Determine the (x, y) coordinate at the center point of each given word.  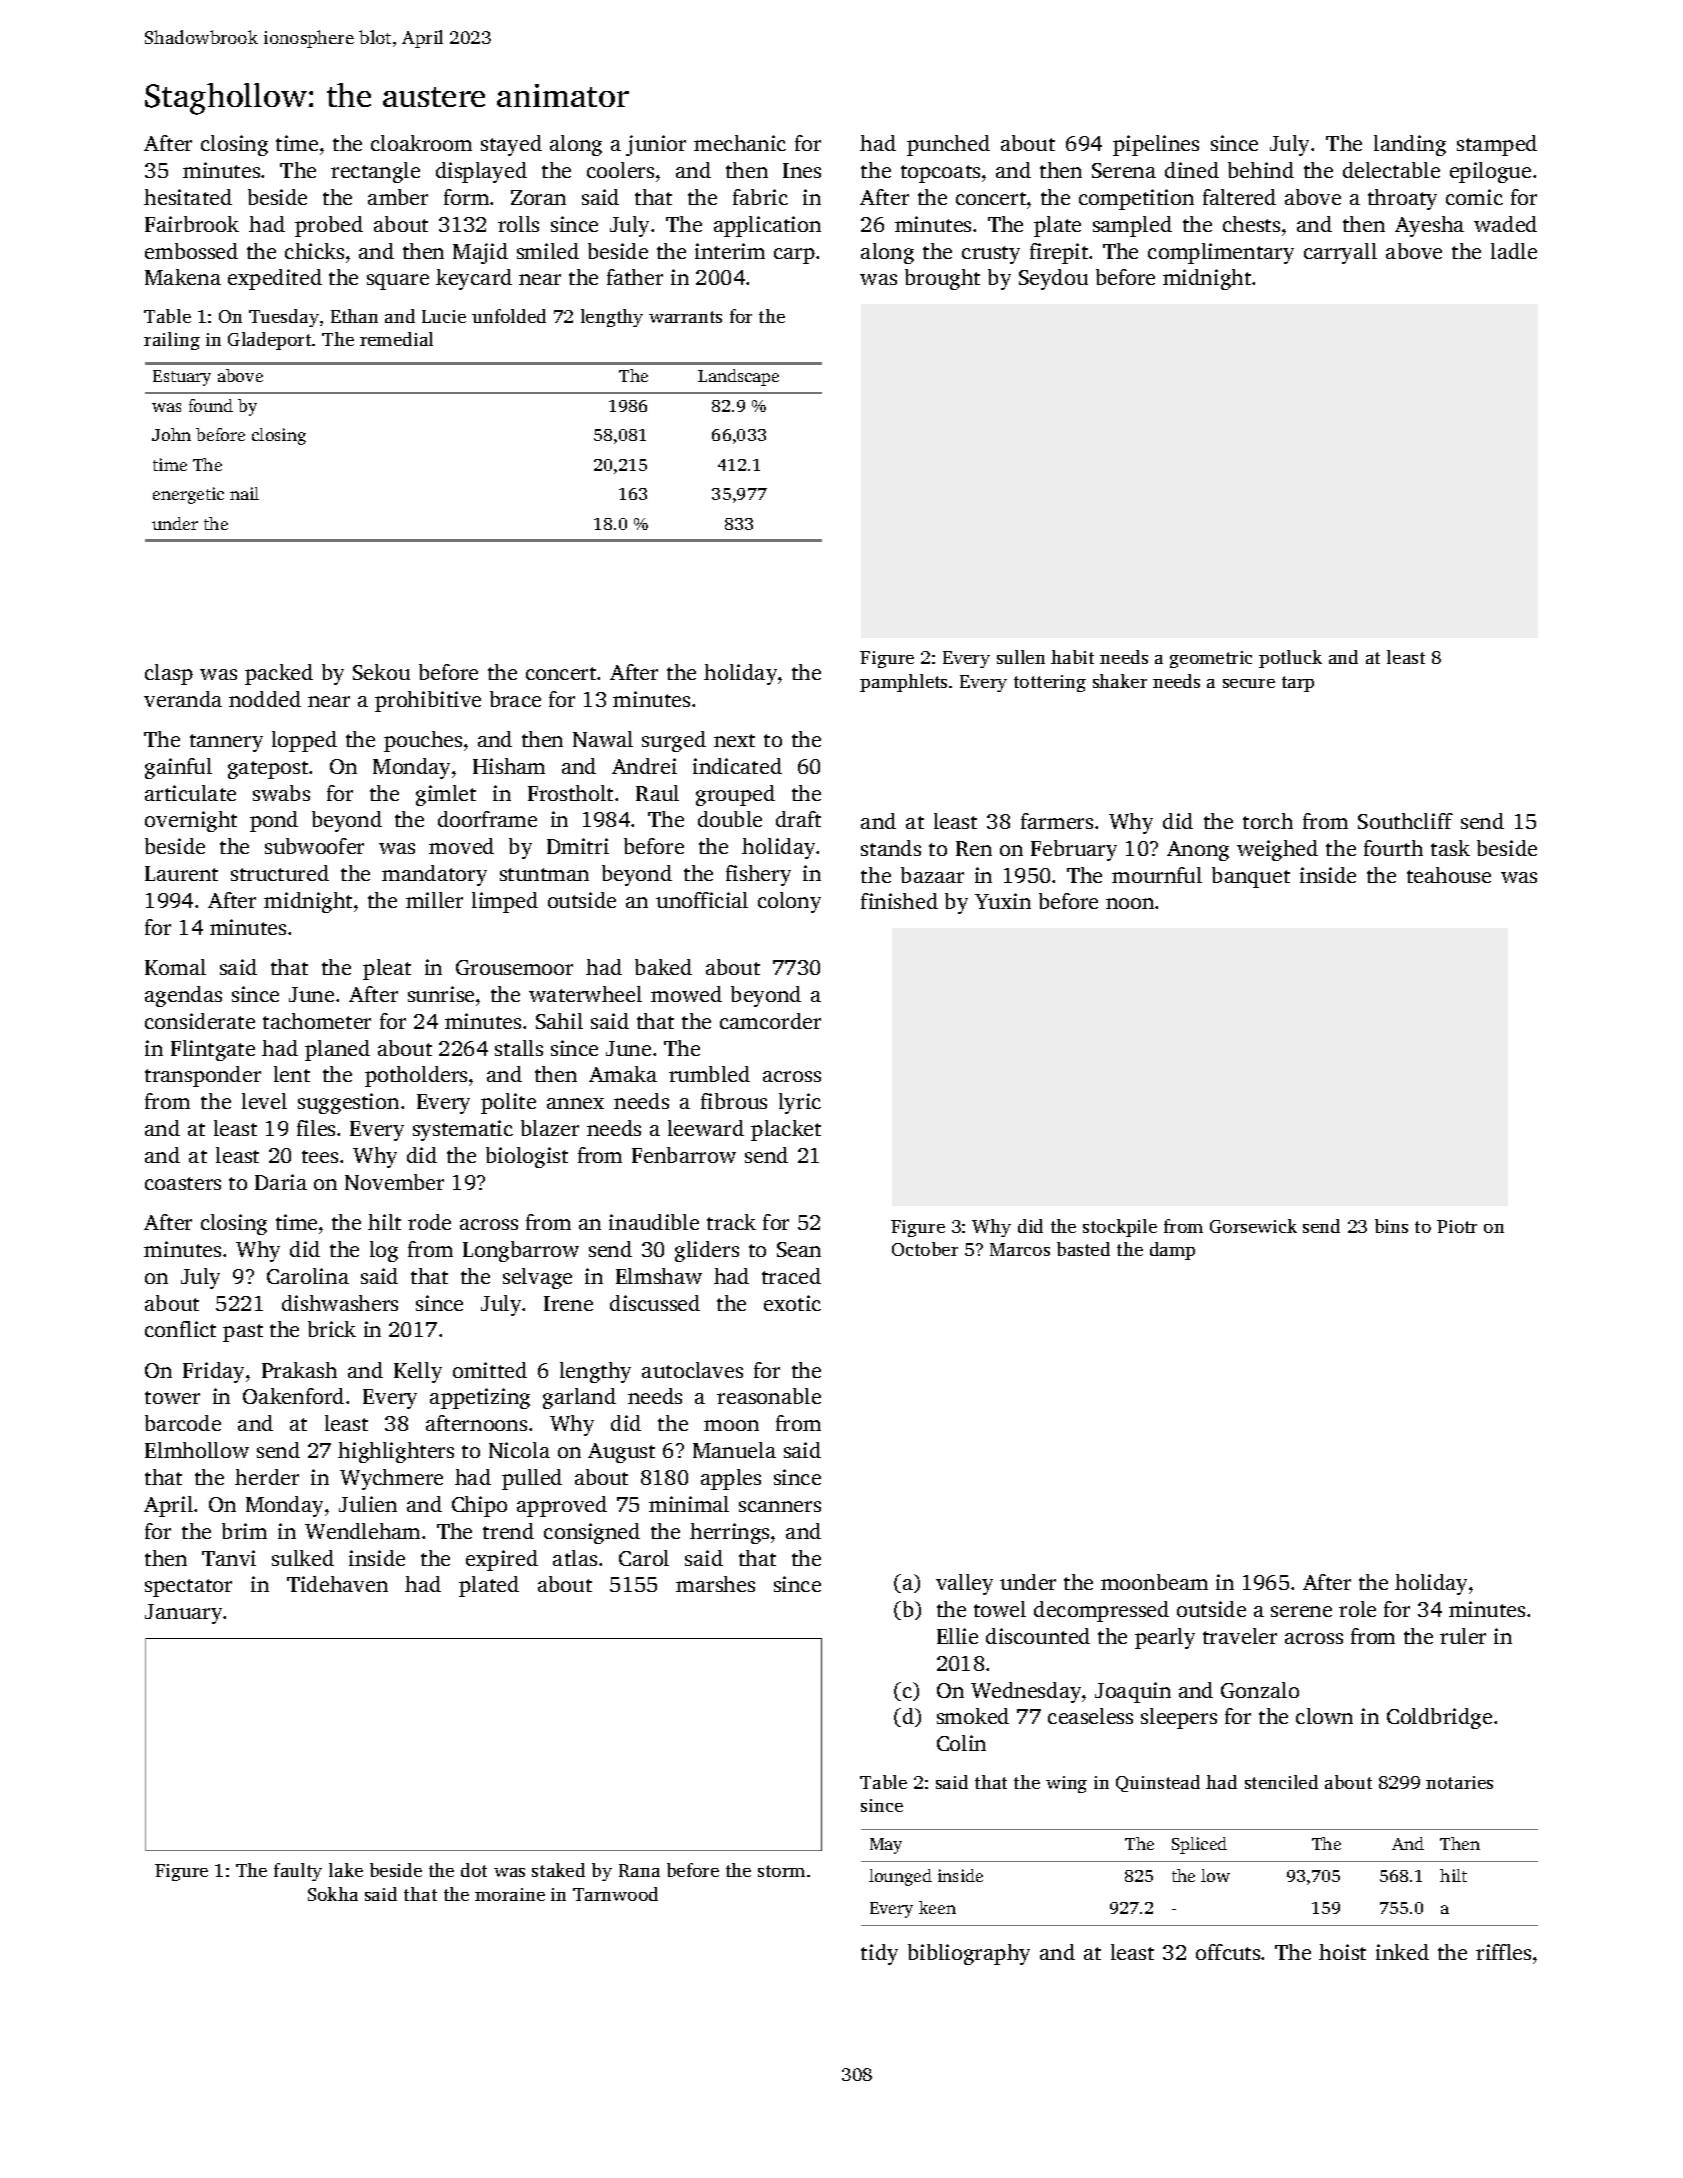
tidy (879, 1954)
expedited (275, 279)
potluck (1290, 659)
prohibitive (428, 701)
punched (948, 145)
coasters (183, 1183)
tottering (1050, 683)
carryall (1340, 253)
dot (474, 1870)
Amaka (623, 1074)
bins (1391, 1226)
